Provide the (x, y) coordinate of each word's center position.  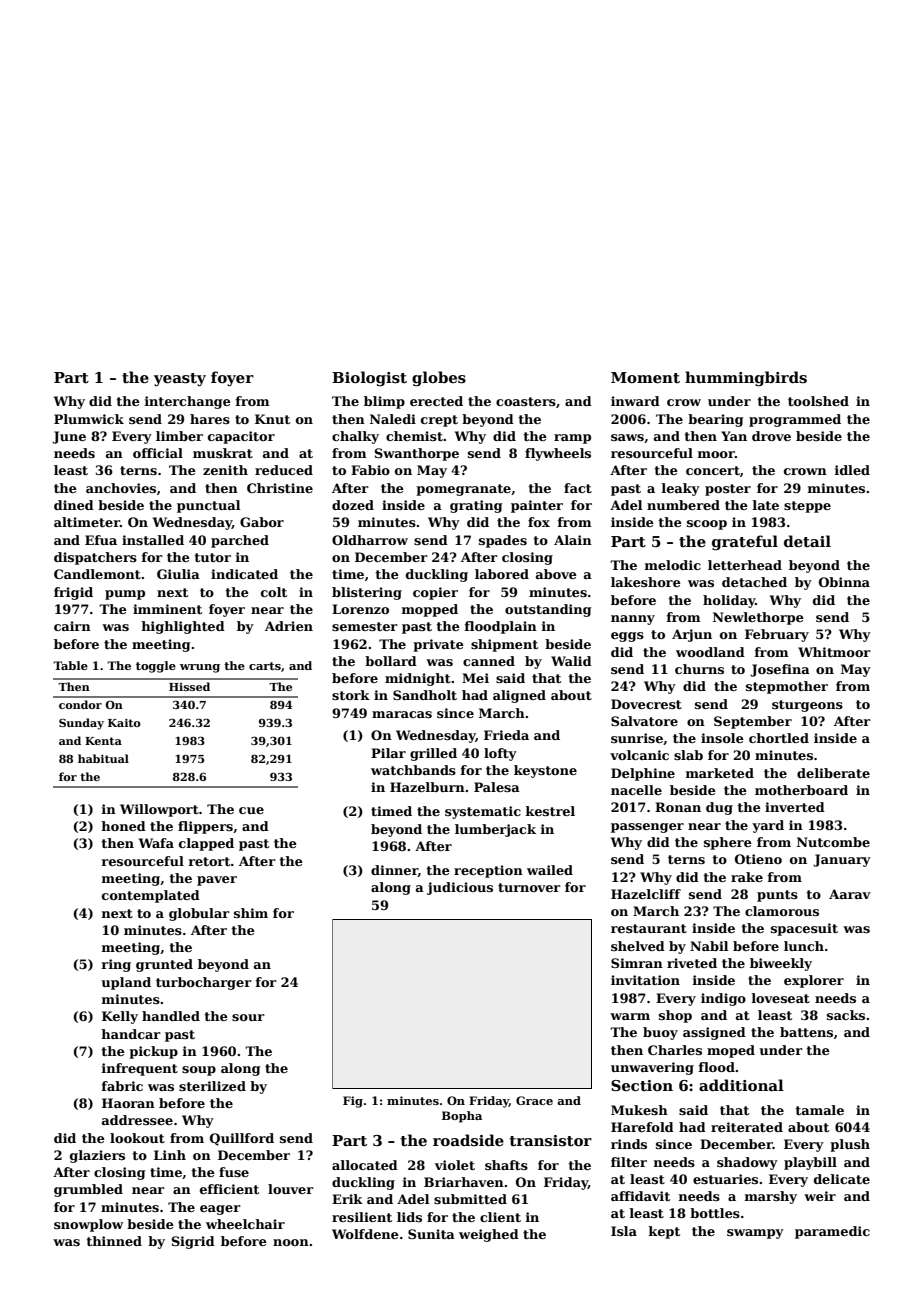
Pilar (388, 753)
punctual (208, 506)
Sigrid (193, 1242)
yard (768, 826)
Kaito (124, 723)
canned (489, 661)
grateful (745, 542)
